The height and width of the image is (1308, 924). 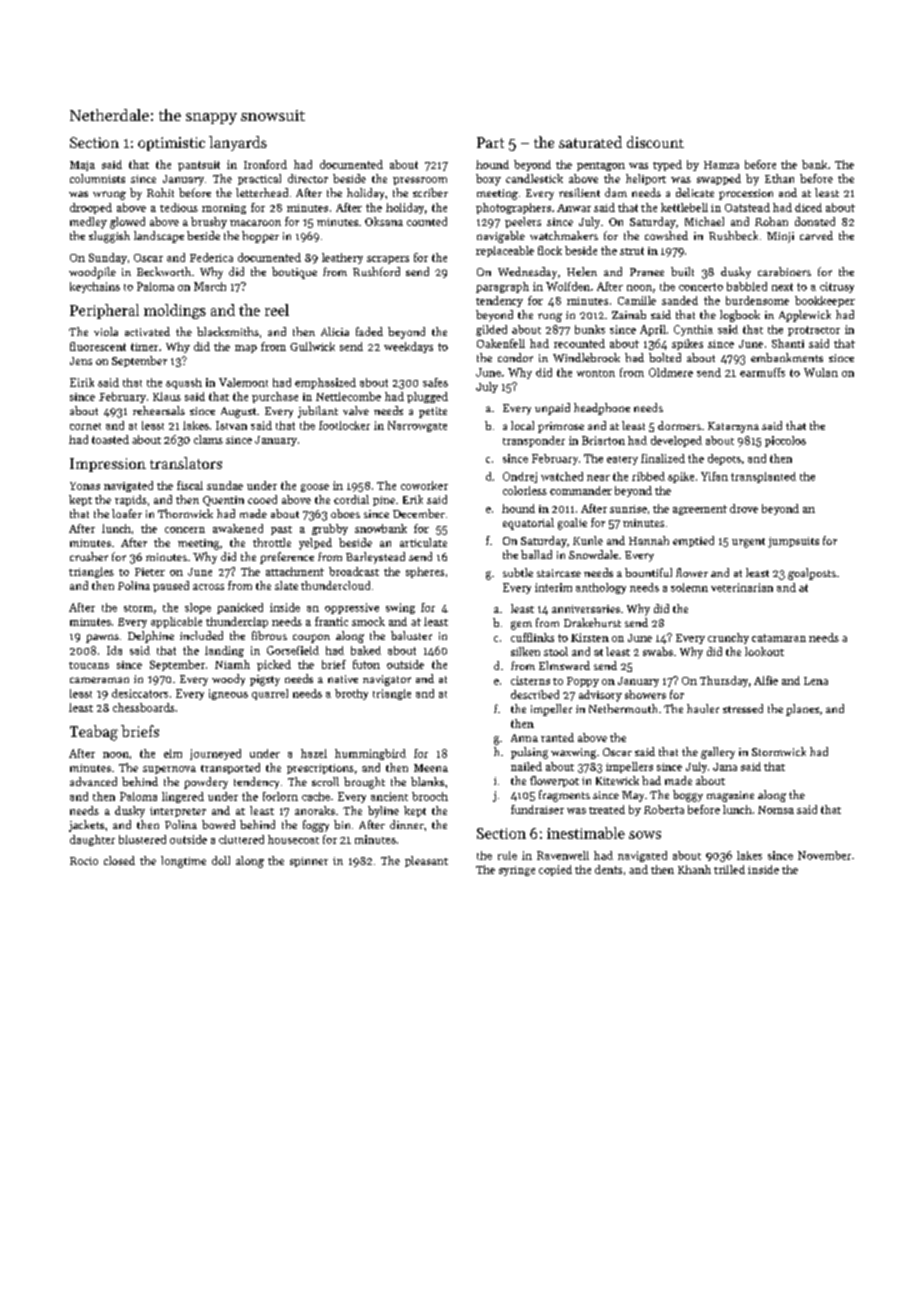 What do you see at coordinates (655, 142) in the image?
I see `discount` at bounding box center [655, 142].
